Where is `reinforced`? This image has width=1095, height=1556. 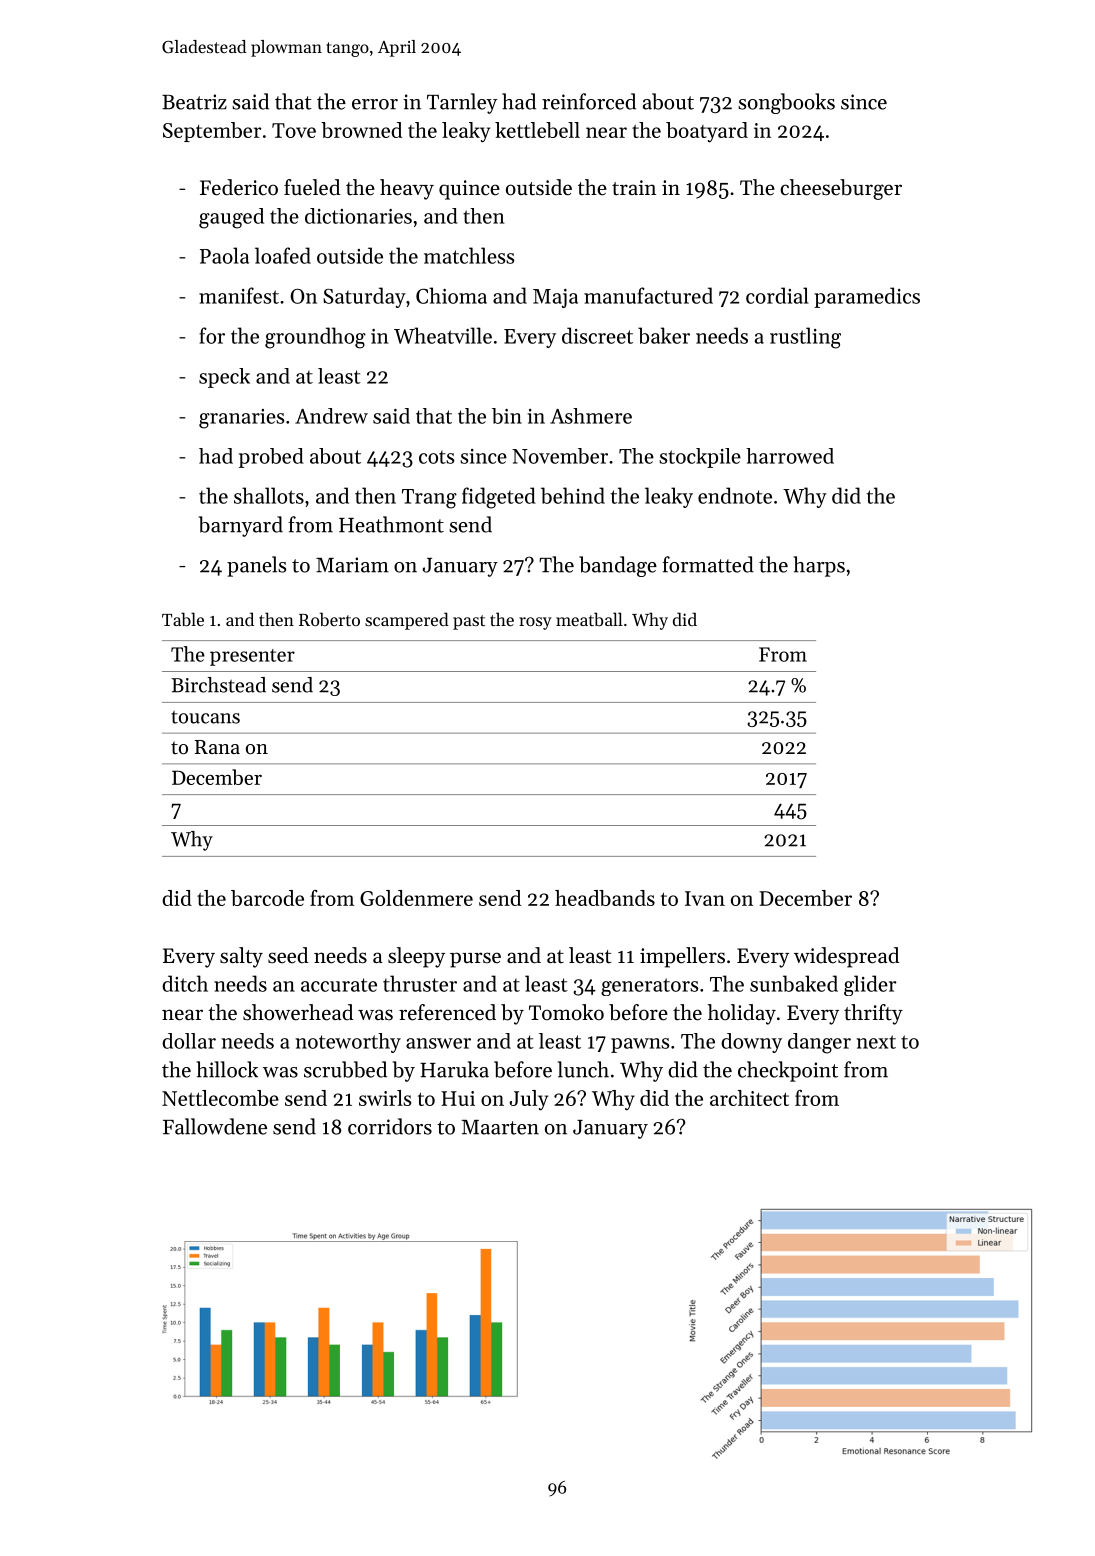
reinforced is located at coordinates (589, 101).
